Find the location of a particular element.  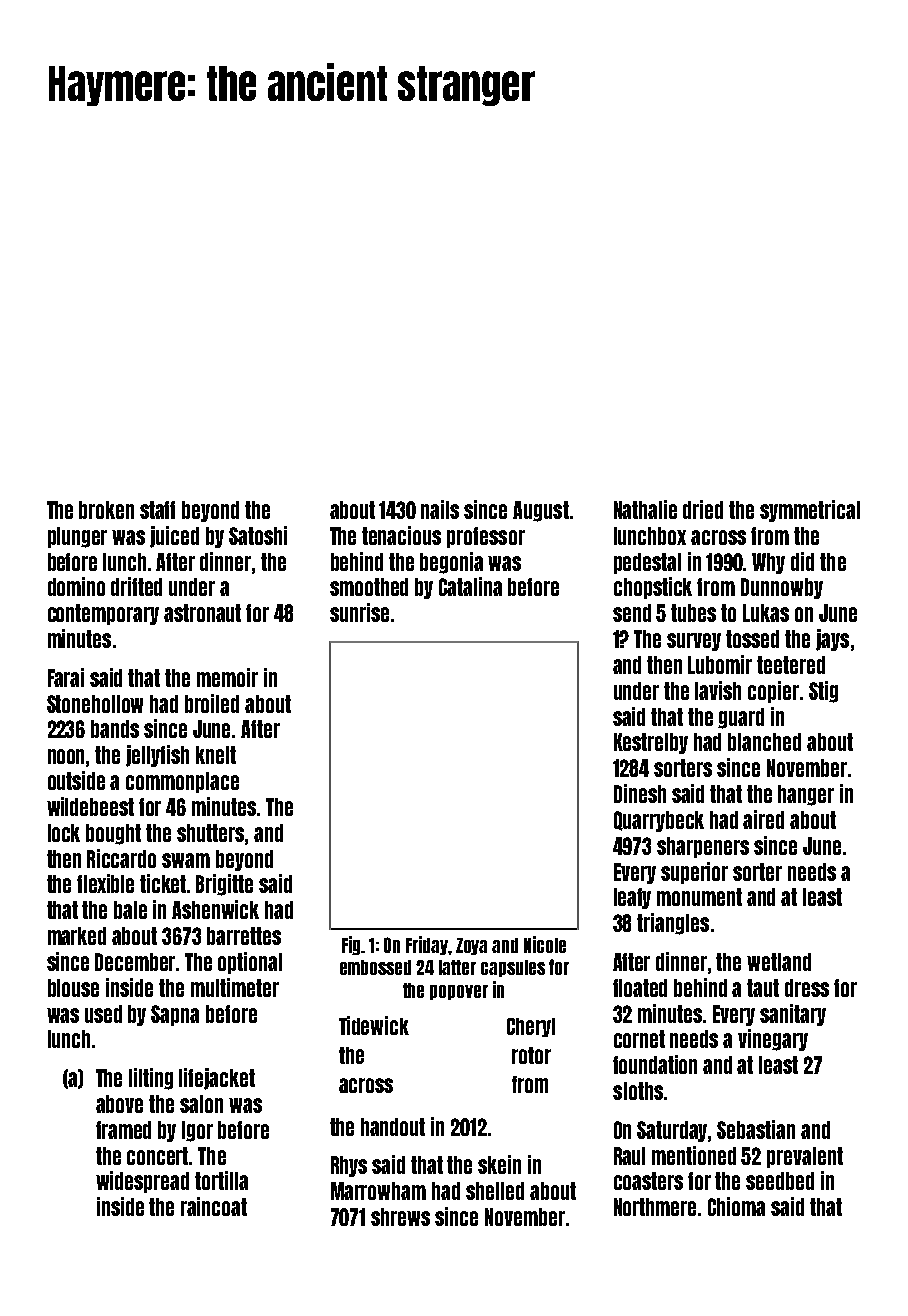

astronaut is located at coordinates (202, 613).
